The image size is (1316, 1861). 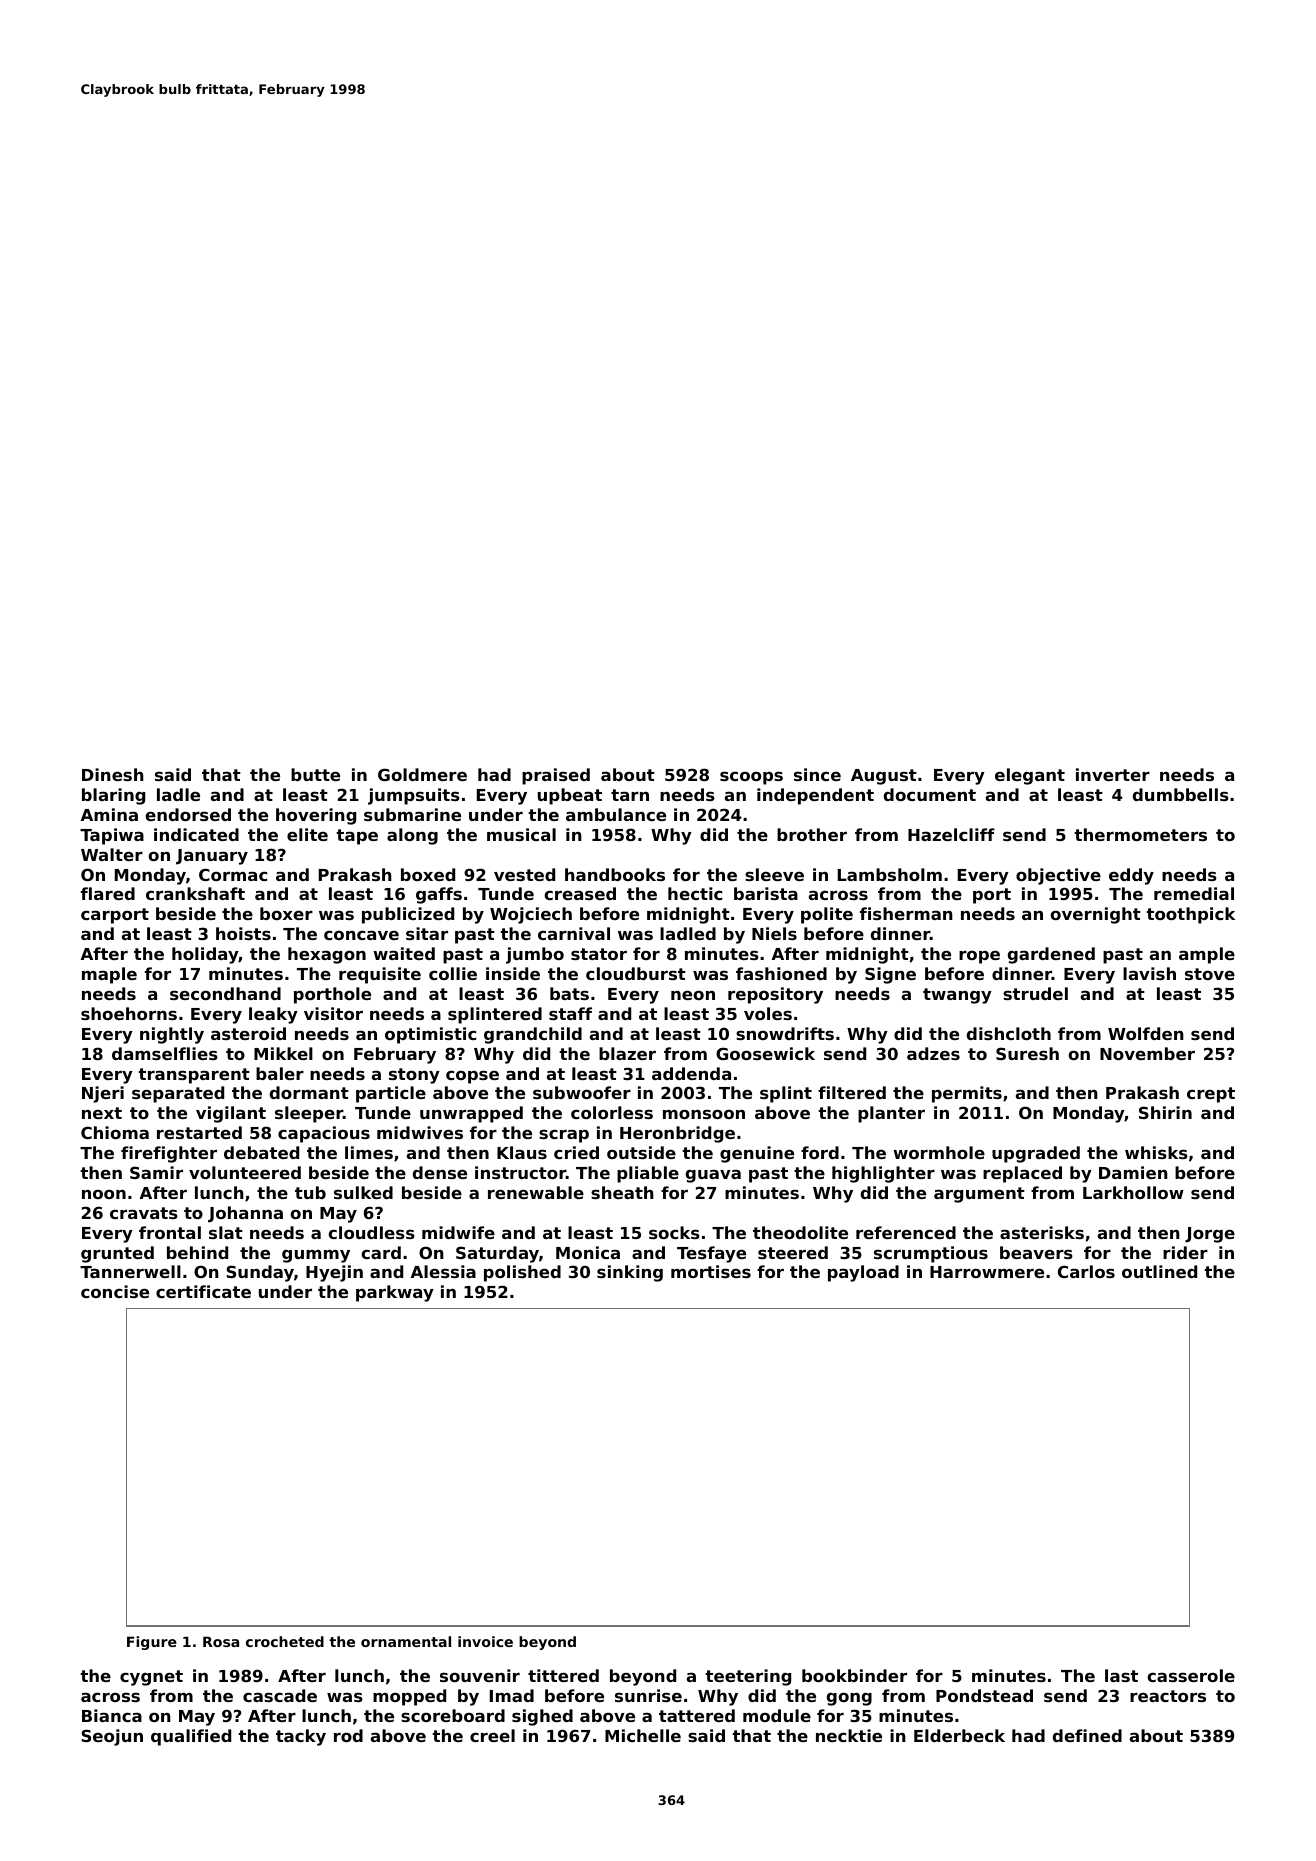 What do you see at coordinates (556, 776) in the document?
I see `praised` at bounding box center [556, 776].
